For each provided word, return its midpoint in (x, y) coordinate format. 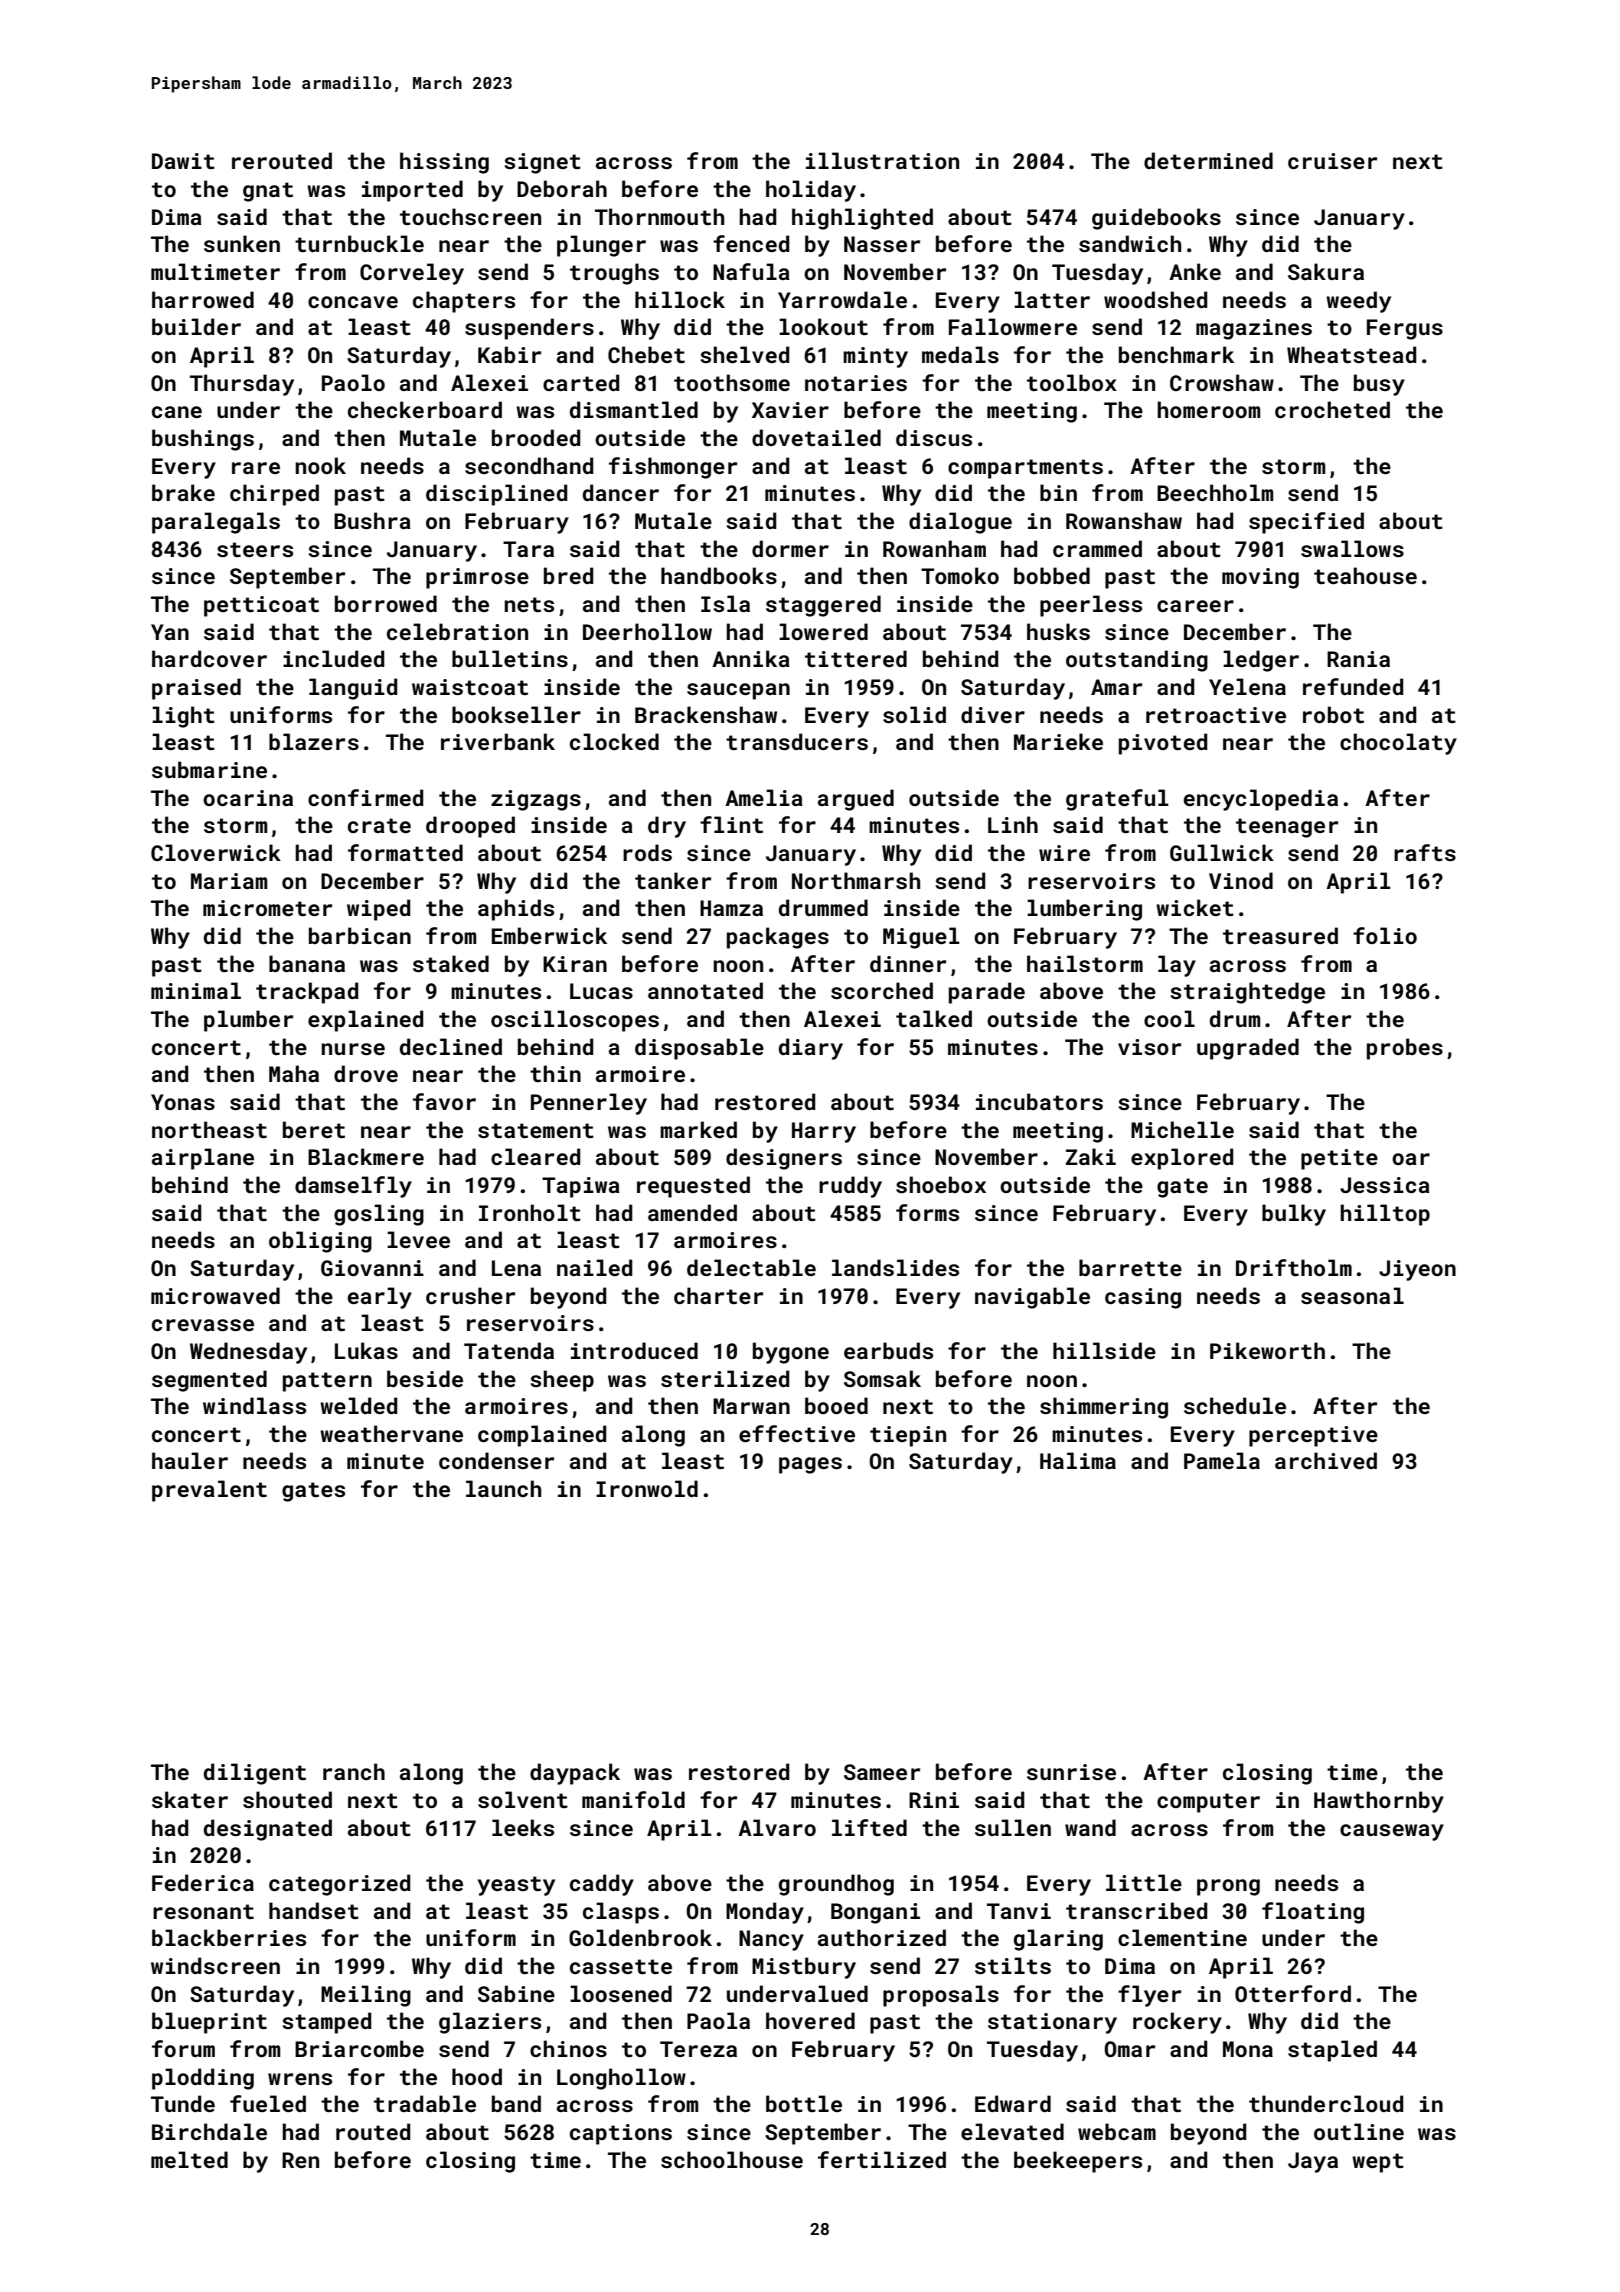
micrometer (267, 908)
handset (314, 1910)
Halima (1078, 1460)
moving (1260, 578)
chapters (464, 302)
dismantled (634, 409)
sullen (1013, 1827)
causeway (1392, 1832)
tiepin (908, 1436)
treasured (1280, 935)
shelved (745, 354)
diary (811, 1049)
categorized (340, 1885)
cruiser (1332, 161)
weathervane (391, 1433)
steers (255, 549)
